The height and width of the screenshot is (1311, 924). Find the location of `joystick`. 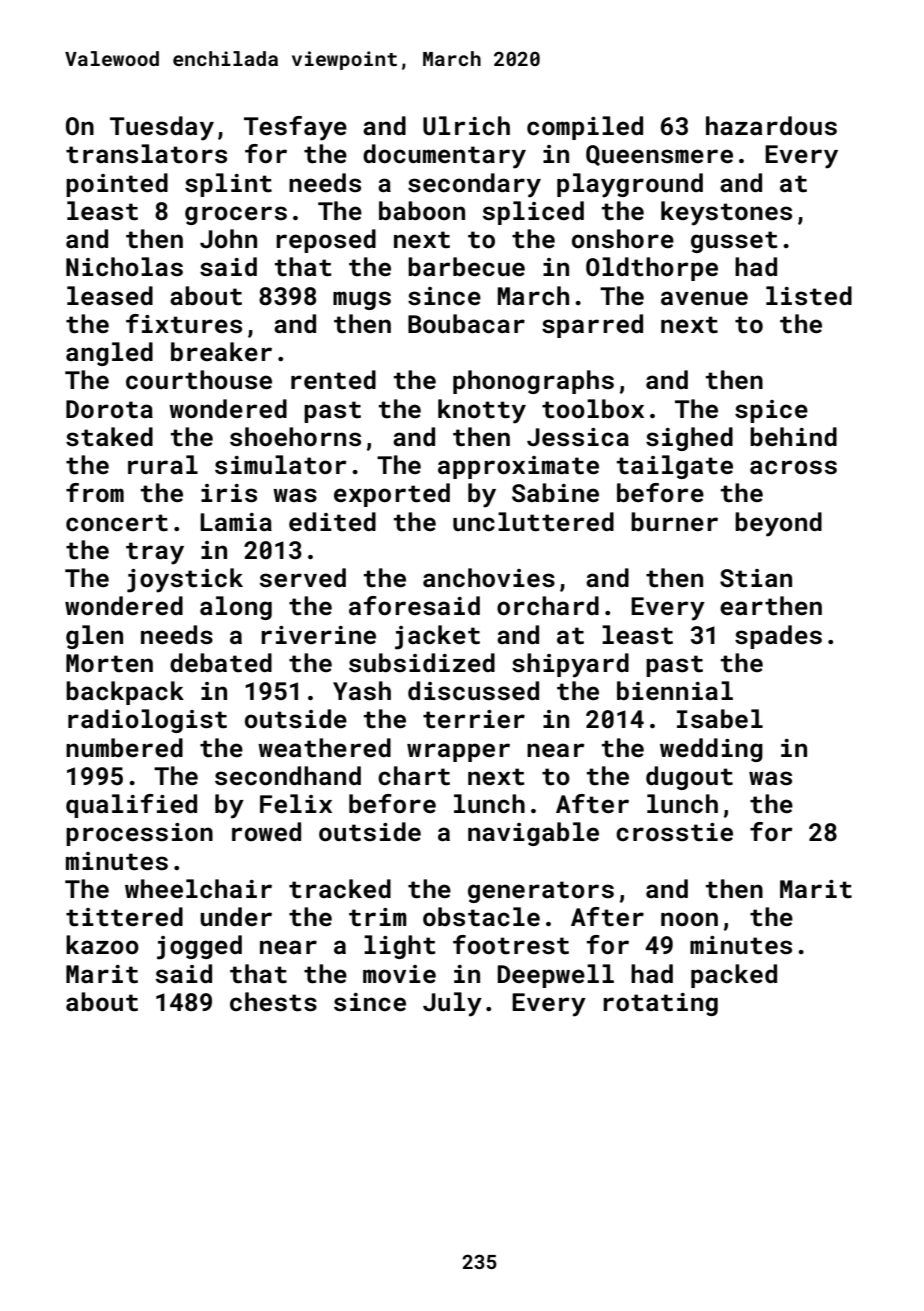

joystick is located at coordinates (185, 580).
